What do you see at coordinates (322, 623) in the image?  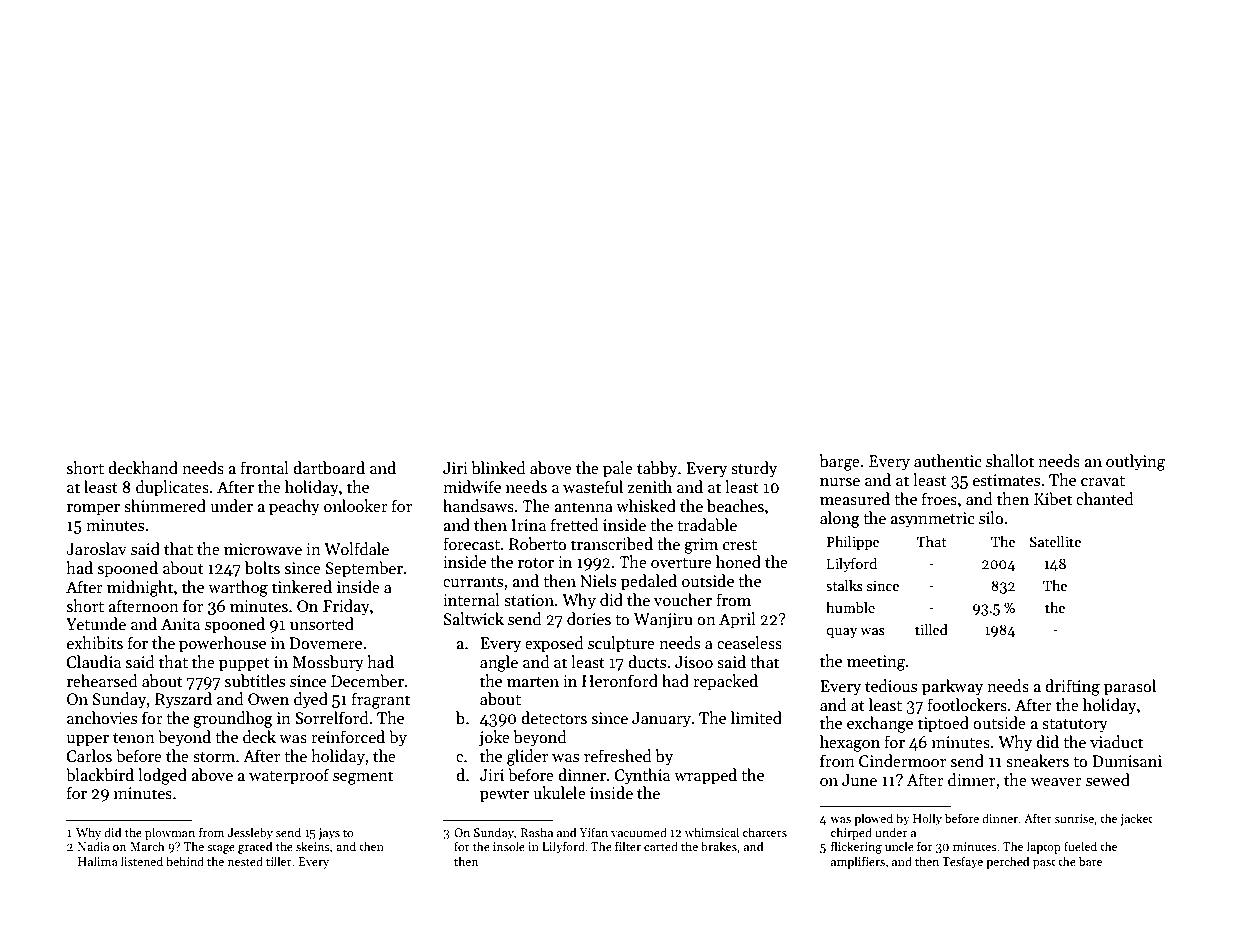 I see `unsorted` at bounding box center [322, 623].
